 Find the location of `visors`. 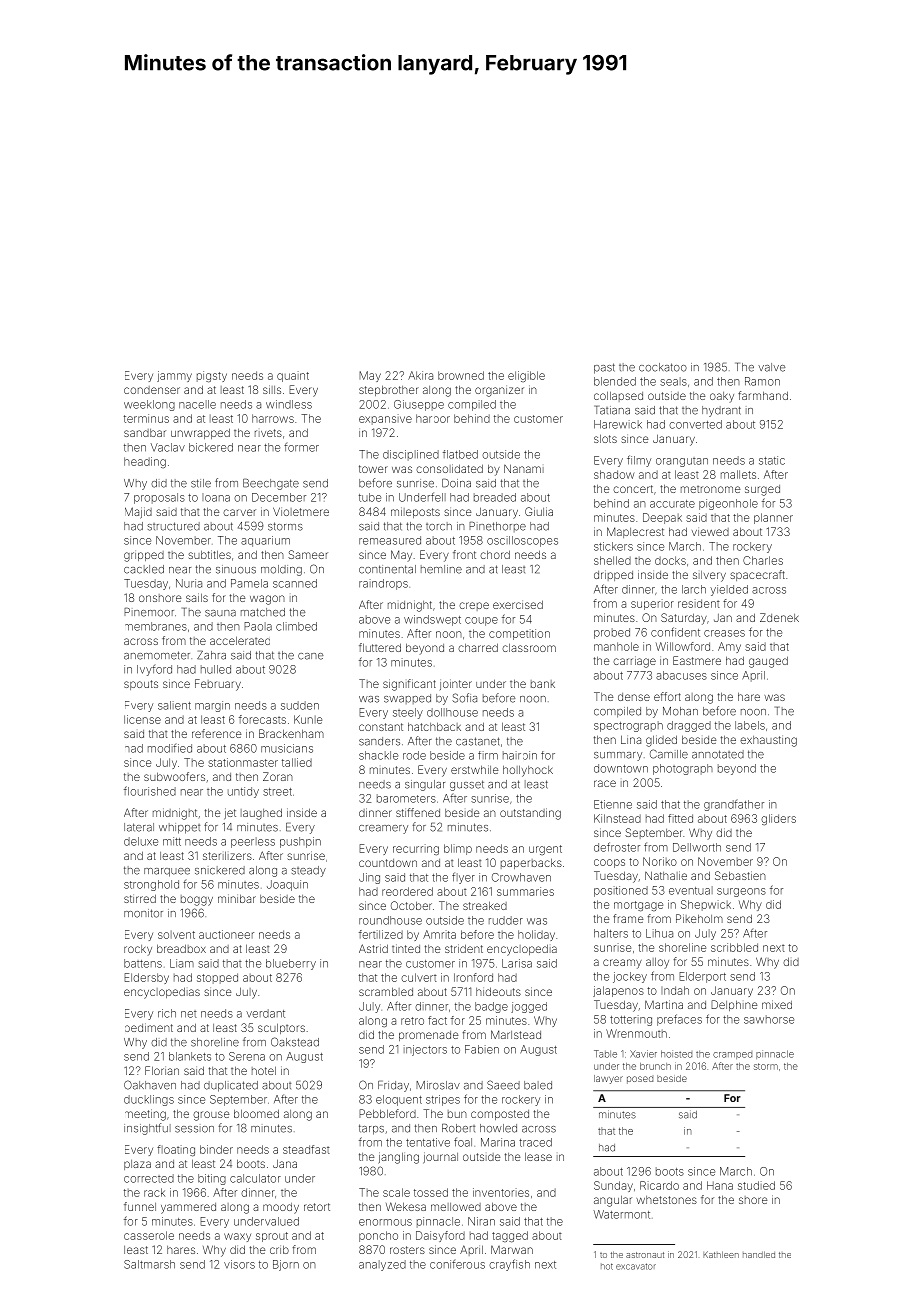

visors is located at coordinates (239, 1264).
